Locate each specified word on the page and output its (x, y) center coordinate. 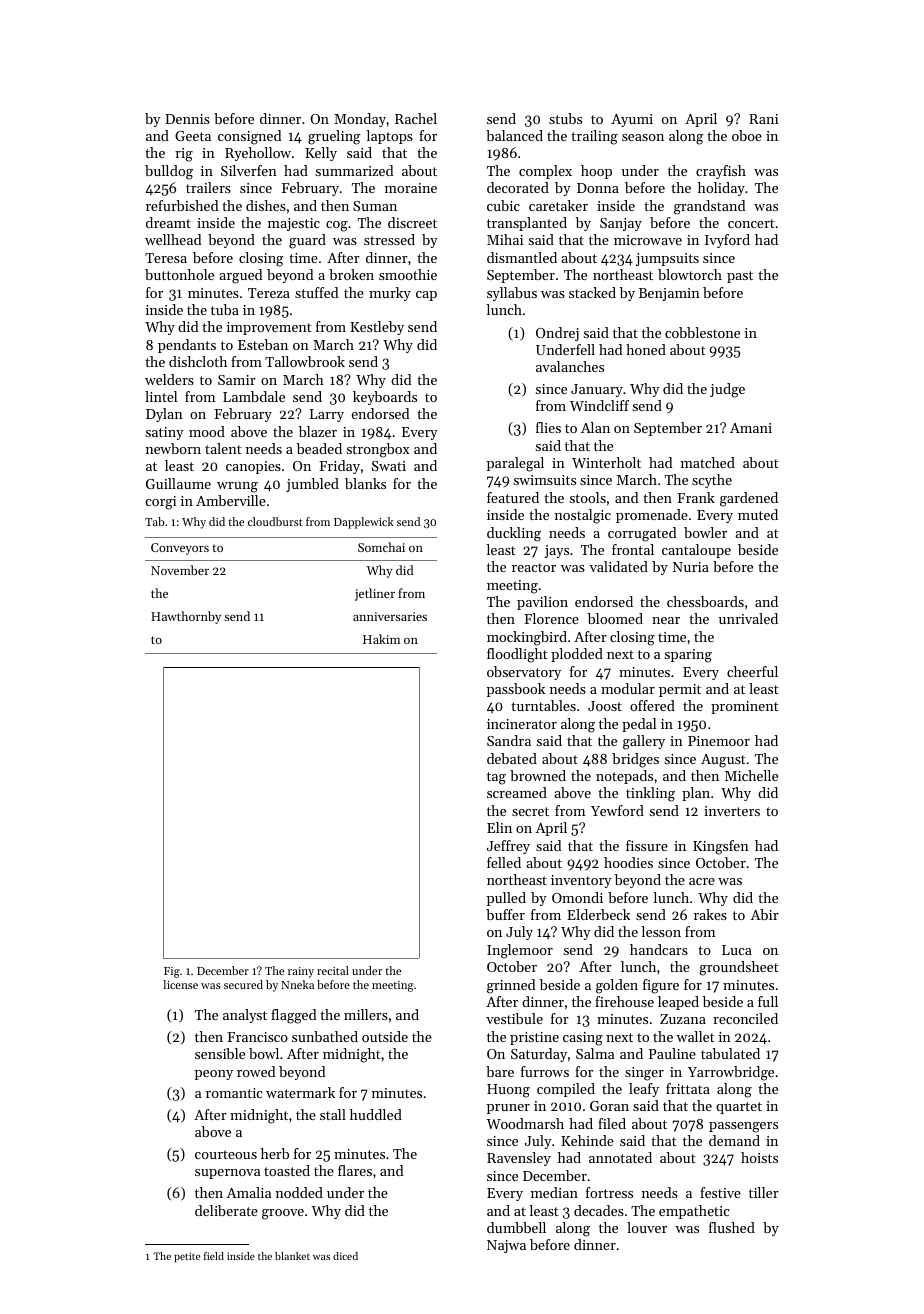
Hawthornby (186, 617)
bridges (635, 760)
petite (187, 1257)
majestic (294, 224)
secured (243, 984)
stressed (389, 239)
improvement (269, 328)
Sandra (509, 740)
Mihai (505, 239)
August (723, 761)
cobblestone (702, 332)
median (554, 1192)
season (643, 137)
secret (530, 811)
